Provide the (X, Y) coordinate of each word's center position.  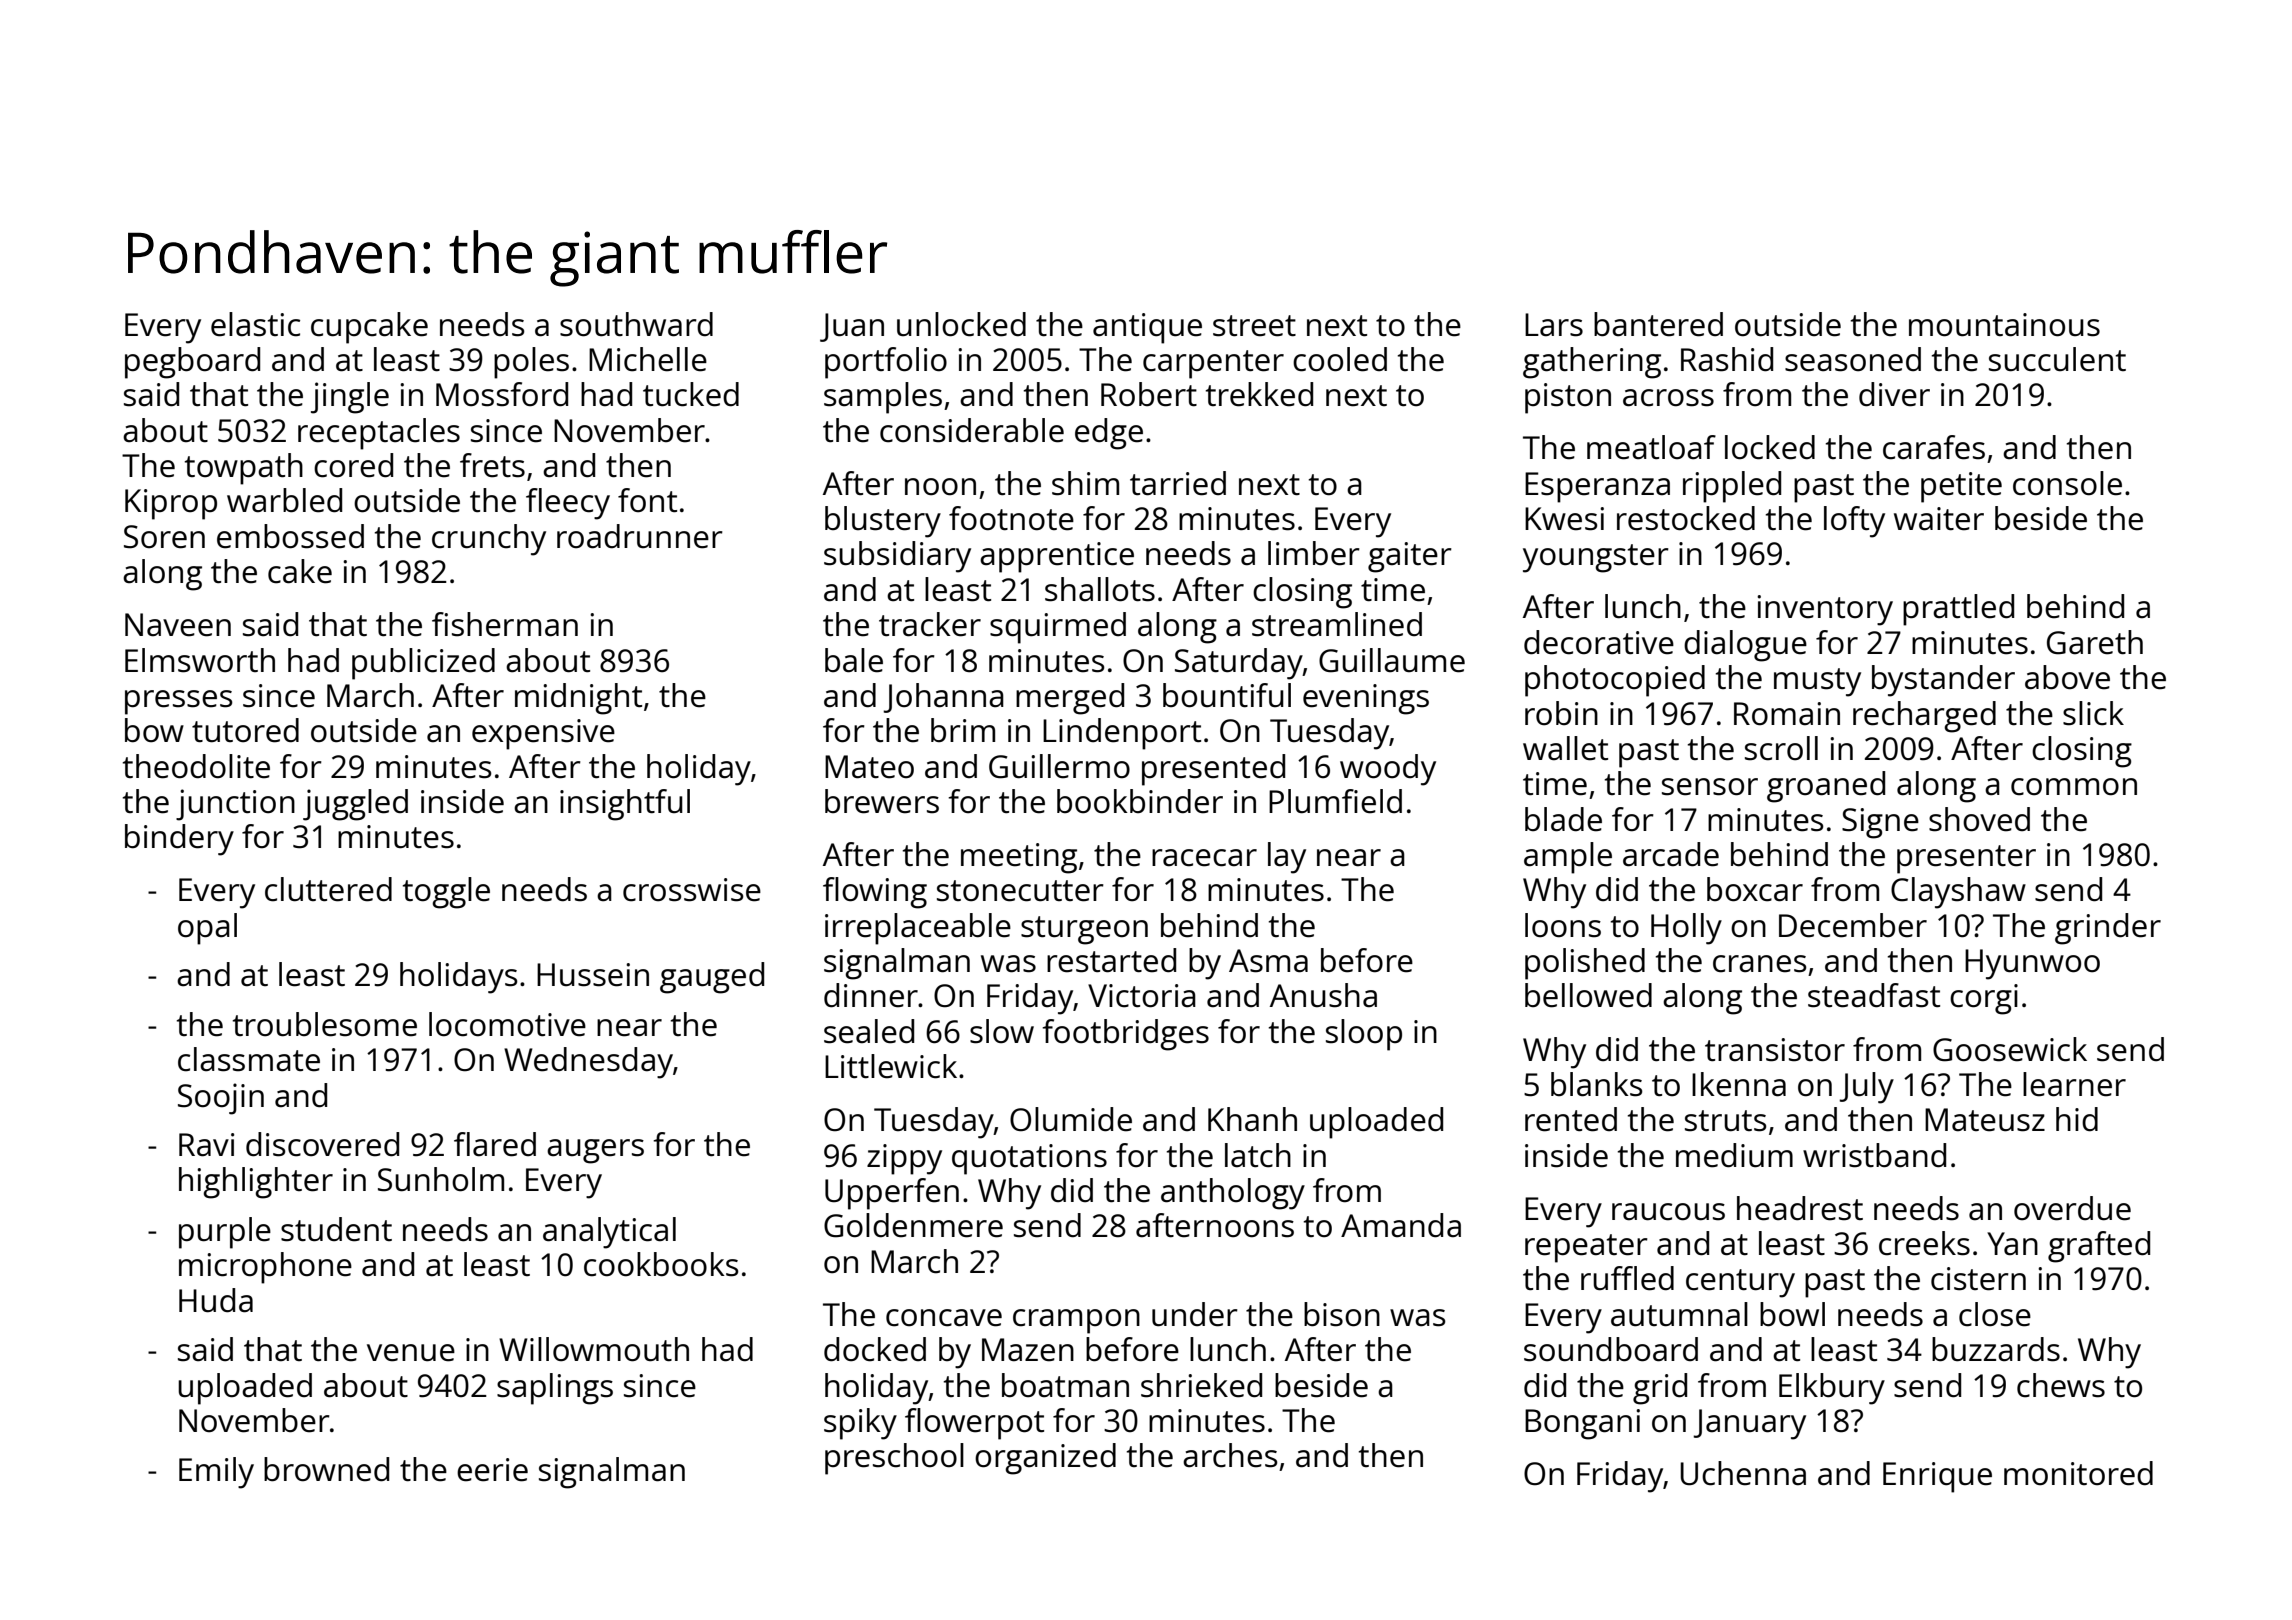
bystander (1943, 681)
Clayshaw (1958, 893)
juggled (355, 805)
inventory (1825, 610)
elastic (255, 324)
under (1195, 1314)
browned (326, 1469)
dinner (871, 995)
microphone (265, 1268)
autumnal (1679, 1314)
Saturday (1239, 664)
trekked (1259, 394)
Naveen (178, 625)
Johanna (943, 698)
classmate (249, 1059)
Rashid (1727, 359)
